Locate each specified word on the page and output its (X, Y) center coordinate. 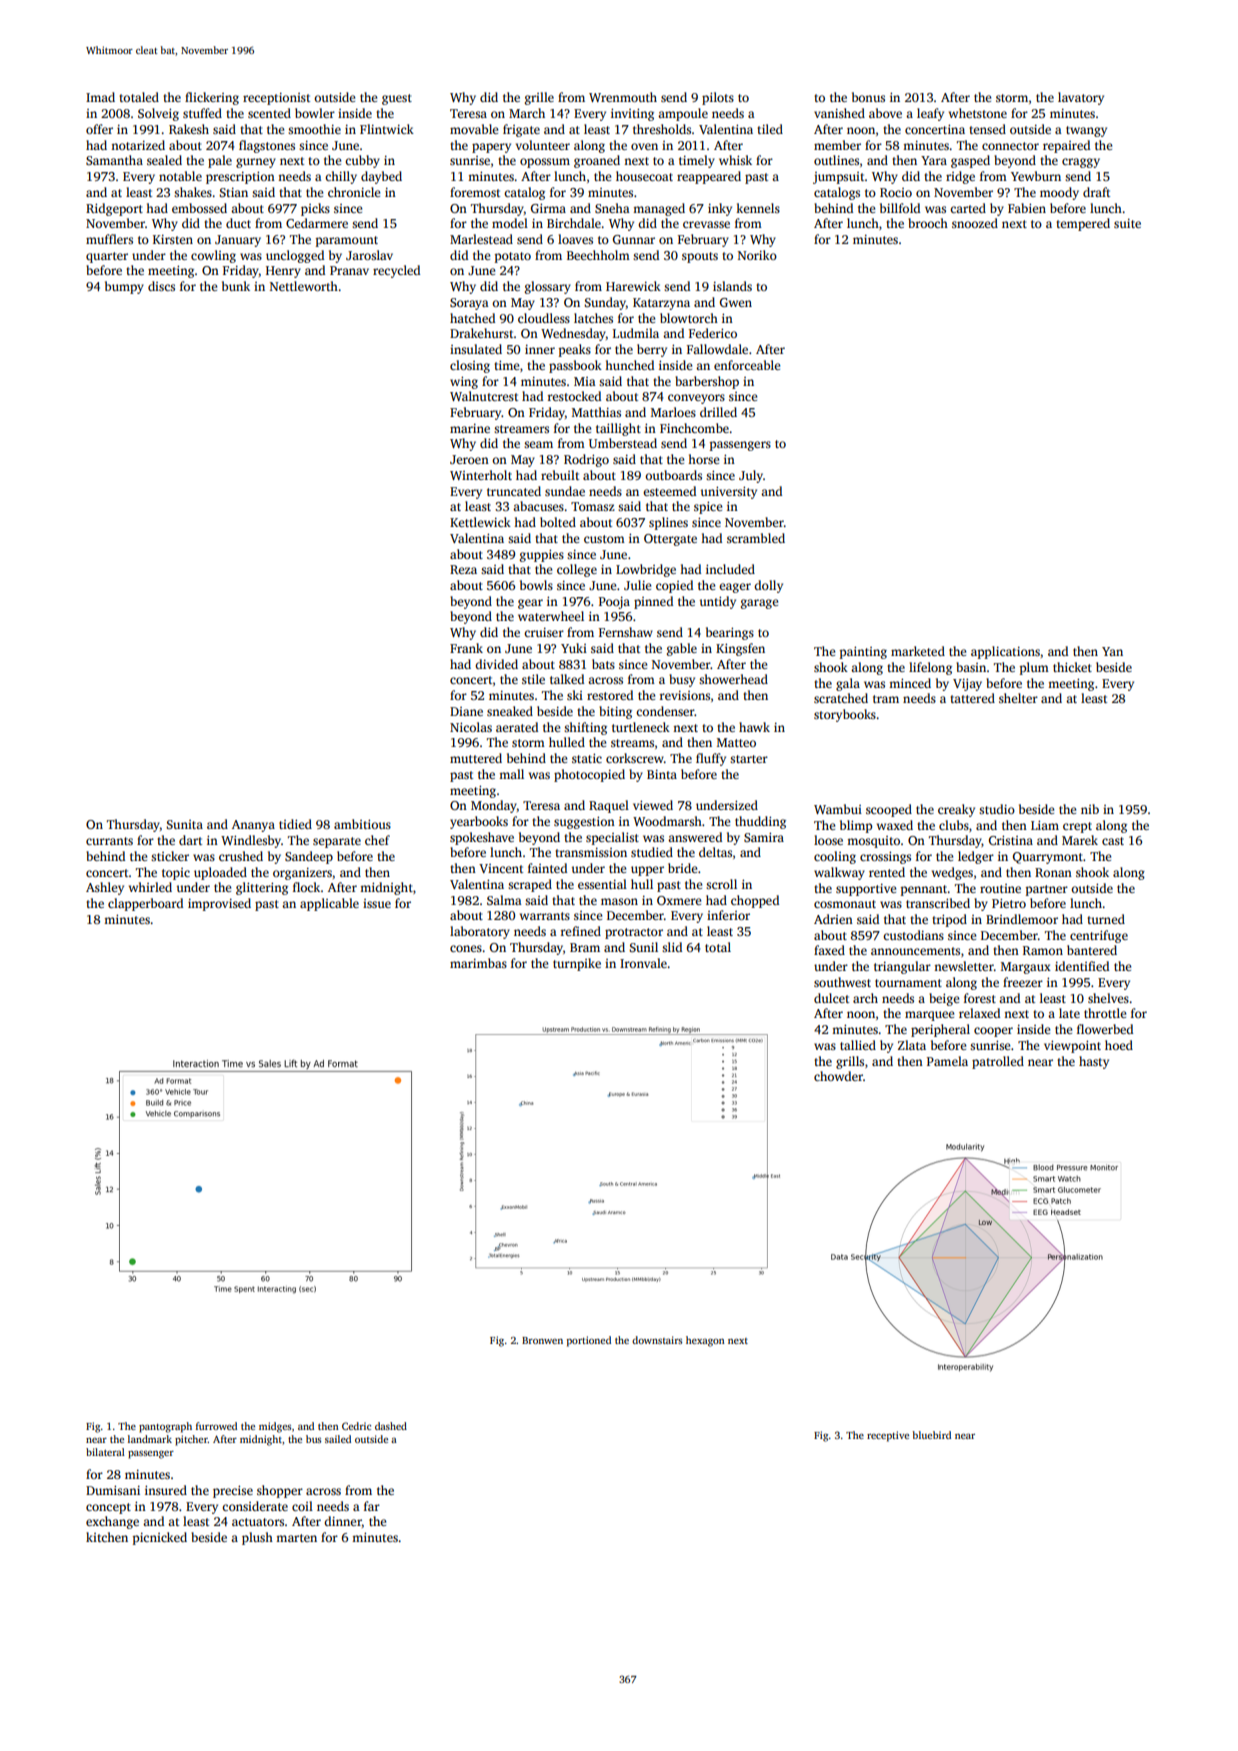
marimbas (478, 963)
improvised (219, 904)
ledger (976, 857)
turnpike (577, 964)
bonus (868, 97)
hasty (1094, 1062)
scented (269, 113)
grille (539, 98)
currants (109, 841)
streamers (521, 429)
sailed (338, 1439)
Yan (1112, 651)
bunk (236, 286)
